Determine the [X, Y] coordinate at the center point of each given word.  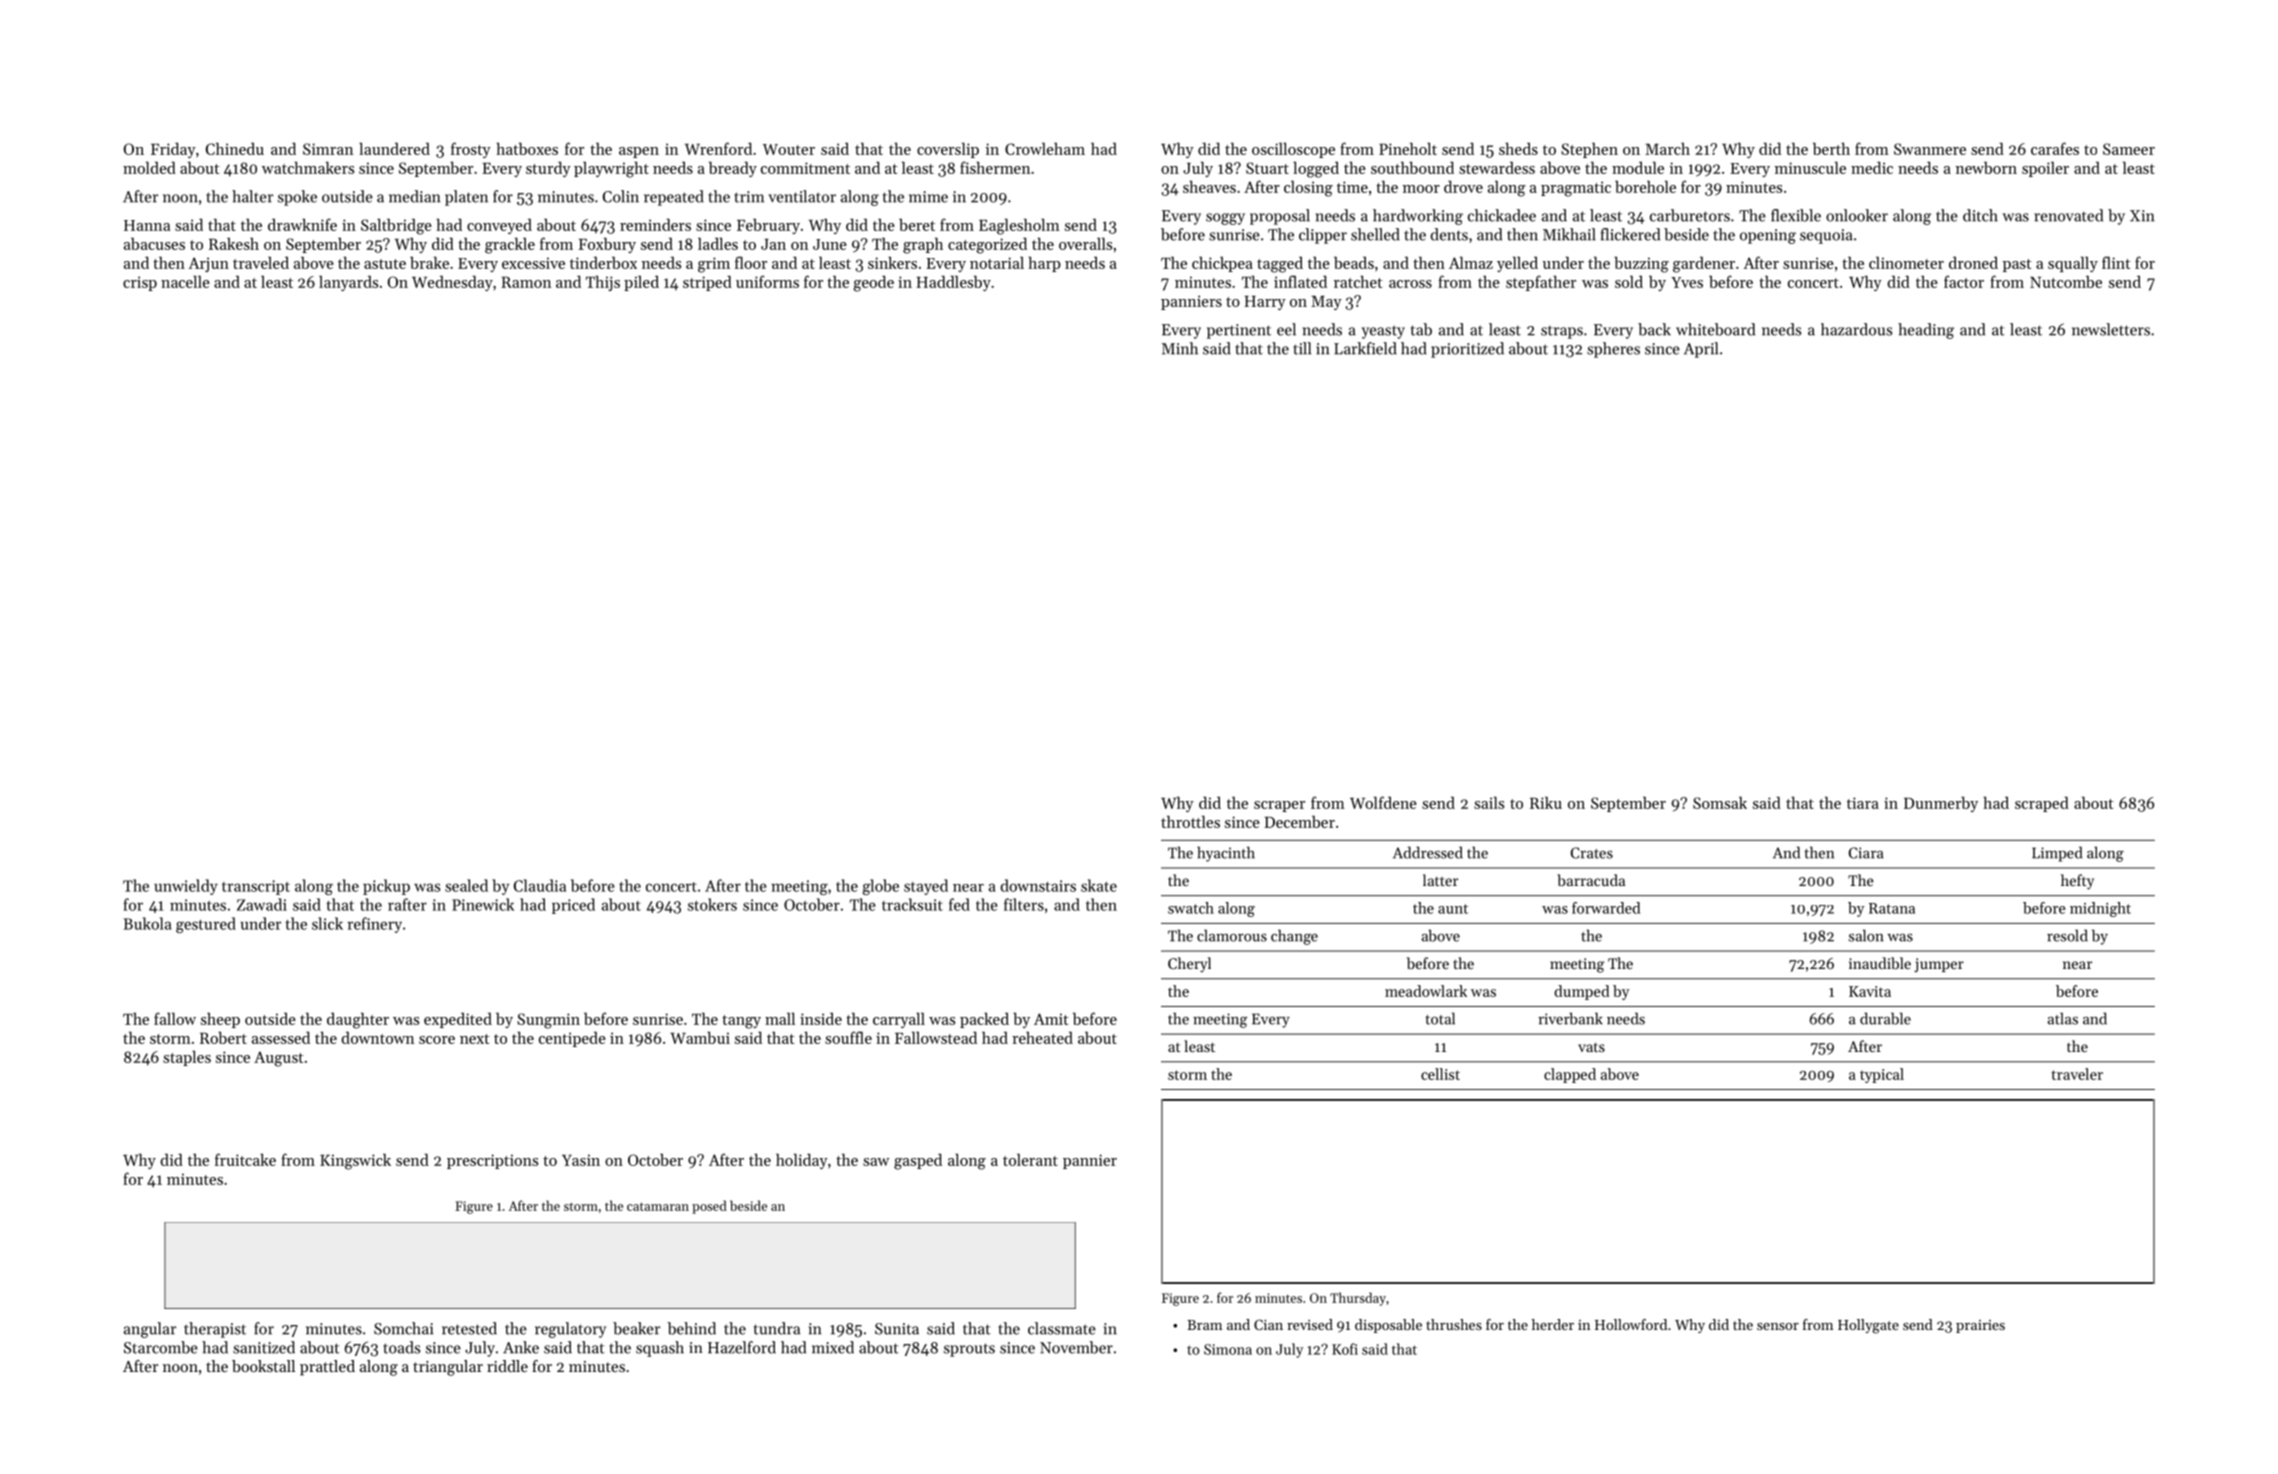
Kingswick [355, 1161]
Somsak [1720, 802]
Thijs [603, 283]
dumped [1581, 992]
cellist [1440, 1074]
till [1302, 348]
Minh [1180, 348]
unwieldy [186, 887]
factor [1964, 281]
